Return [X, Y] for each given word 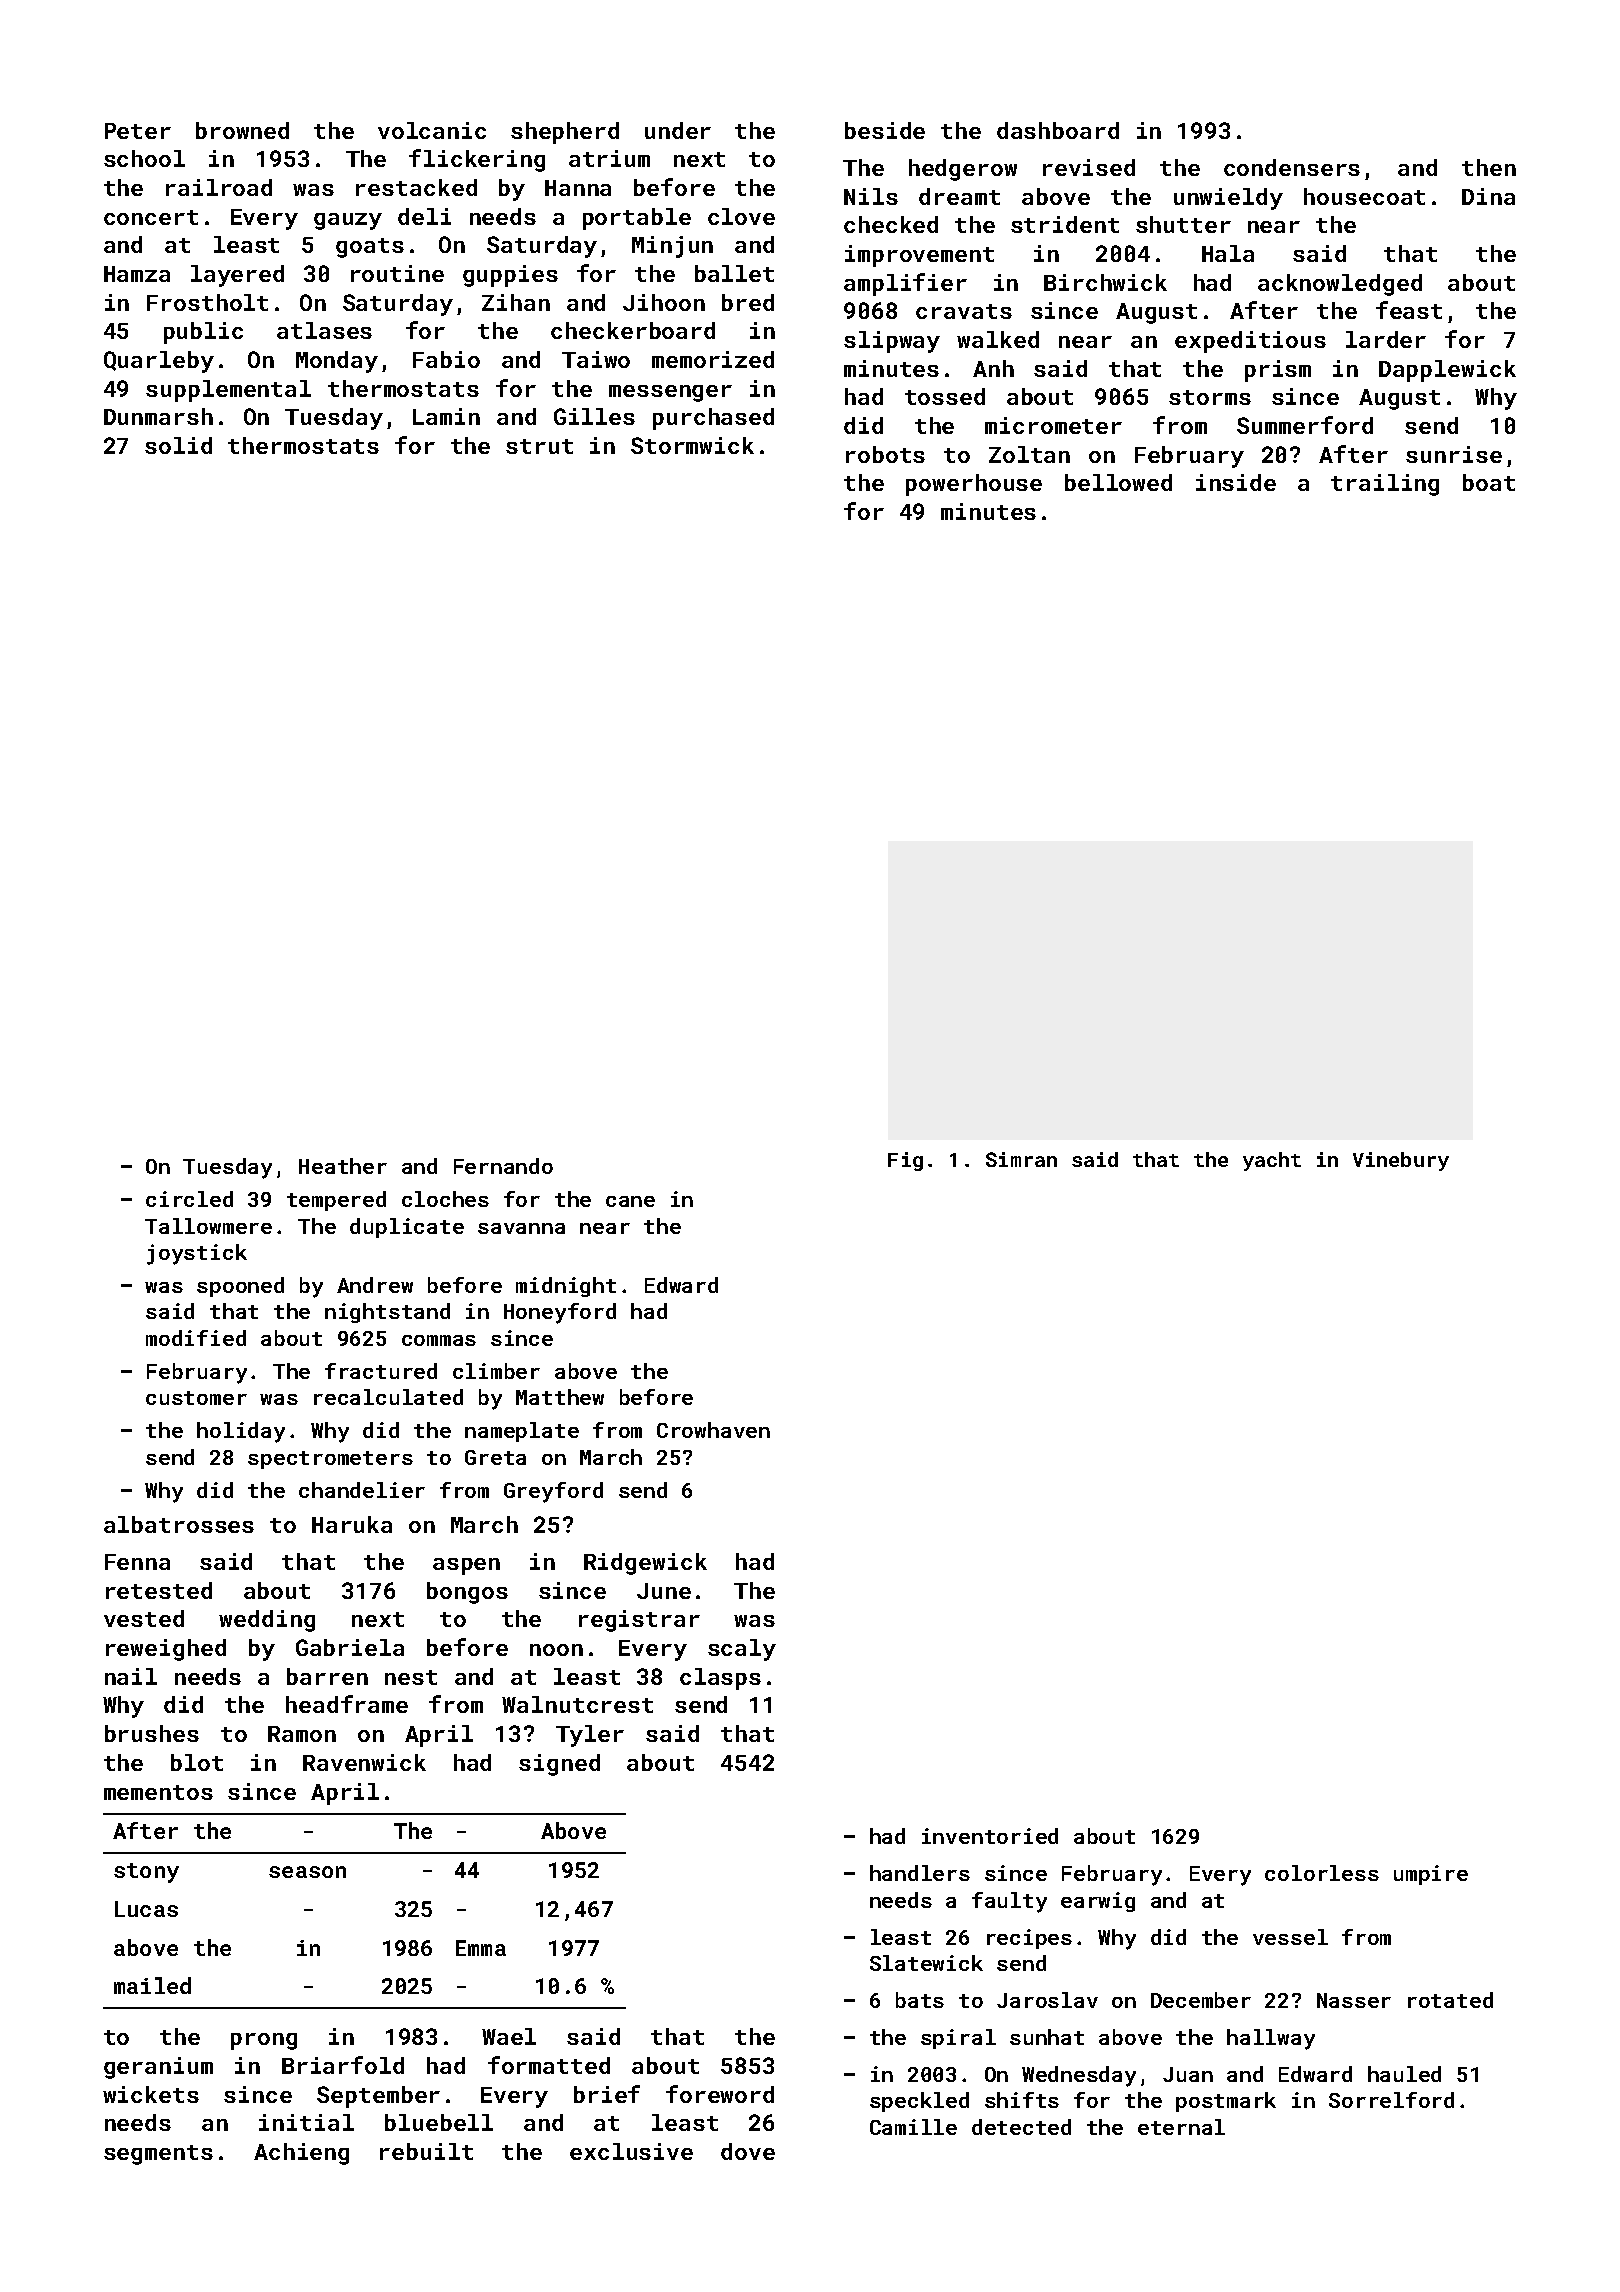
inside [1236, 482]
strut [539, 446]
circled [189, 1199]
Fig [905, 1161]
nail [131, 1676]
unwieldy [1228, 199]
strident [1065, 224]
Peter [138, 131]
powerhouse [974, 485]
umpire [1431, 1875]
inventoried [990, 1836]
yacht [1272, 1161]
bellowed [1118, 482]
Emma [481, 1948]
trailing [1385, 485]
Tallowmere [208, 1226]
